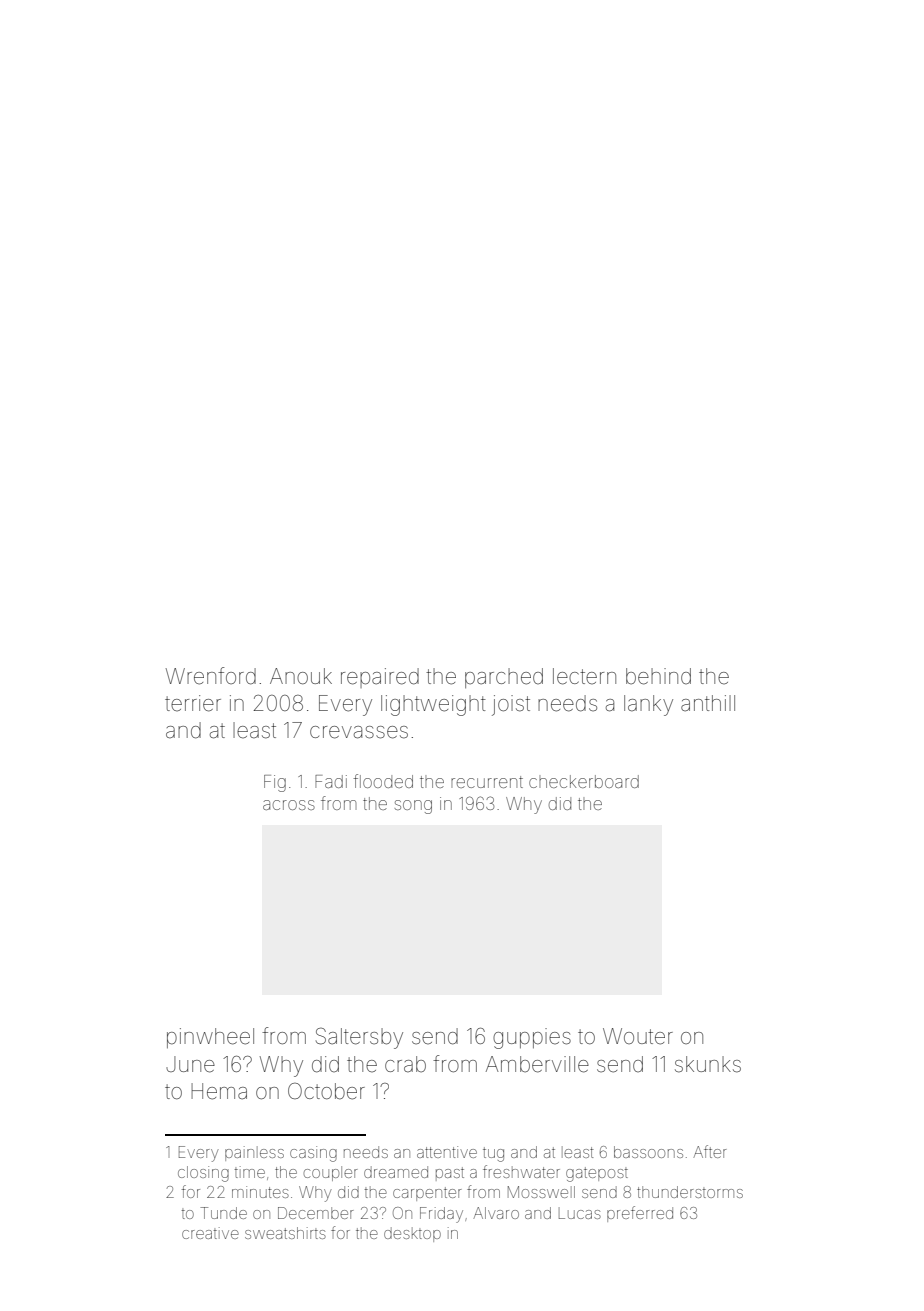 The image size is (924, 1311). I want to click on checkerboard, so click(584, 781).
